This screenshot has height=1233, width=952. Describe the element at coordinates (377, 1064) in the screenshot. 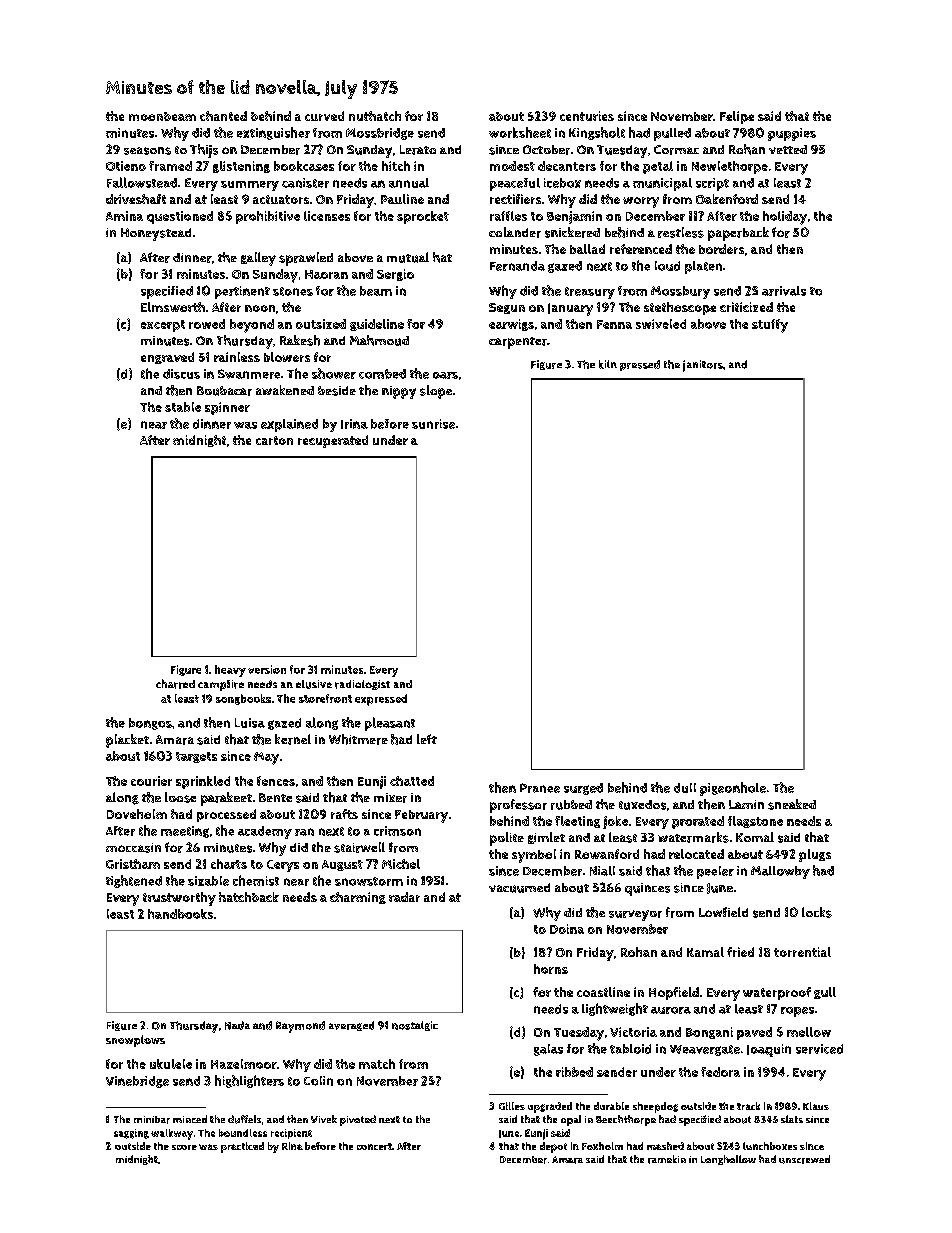

I see `match` at that location.
